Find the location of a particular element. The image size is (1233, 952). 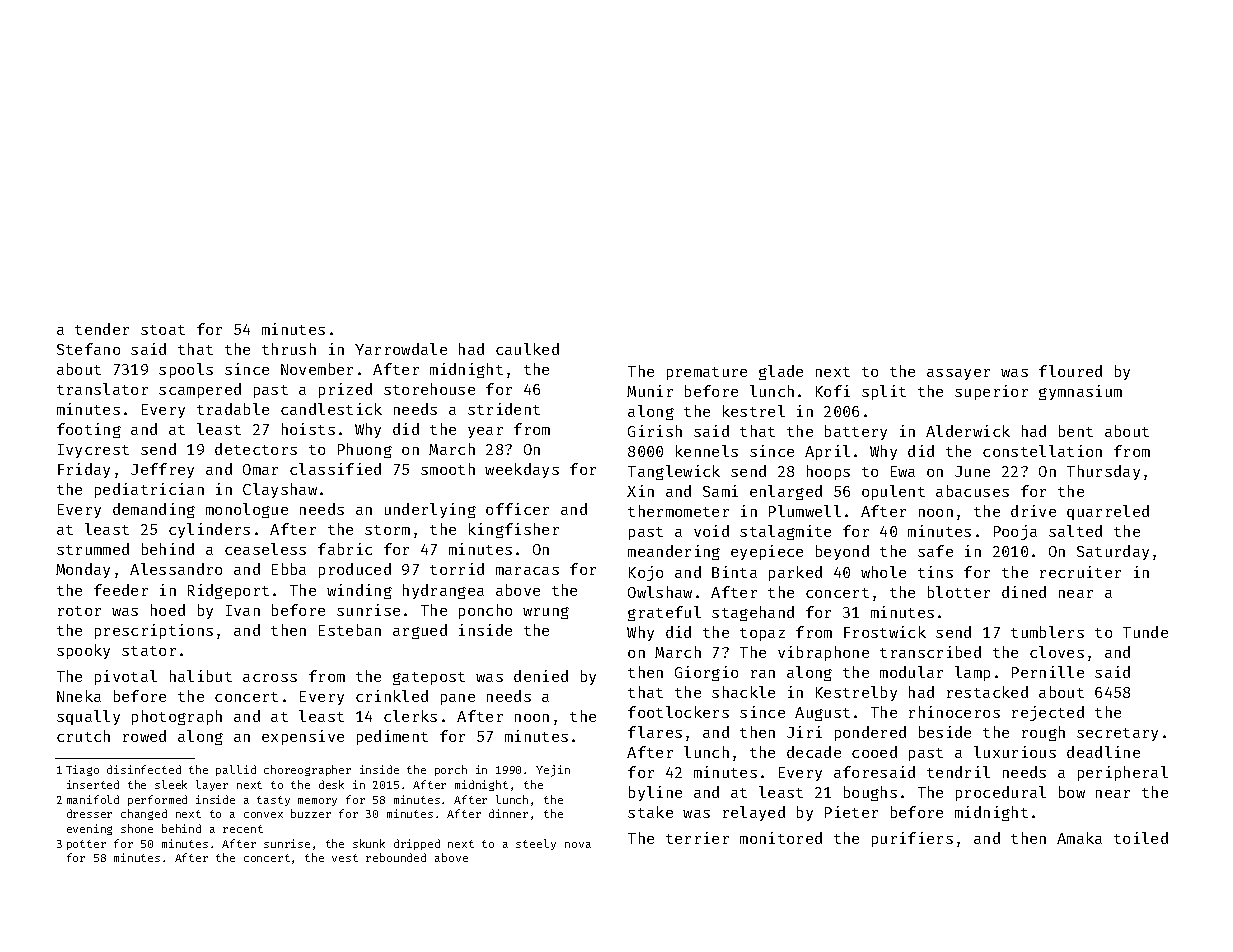

meandering is located at coordinates (674, 552).
